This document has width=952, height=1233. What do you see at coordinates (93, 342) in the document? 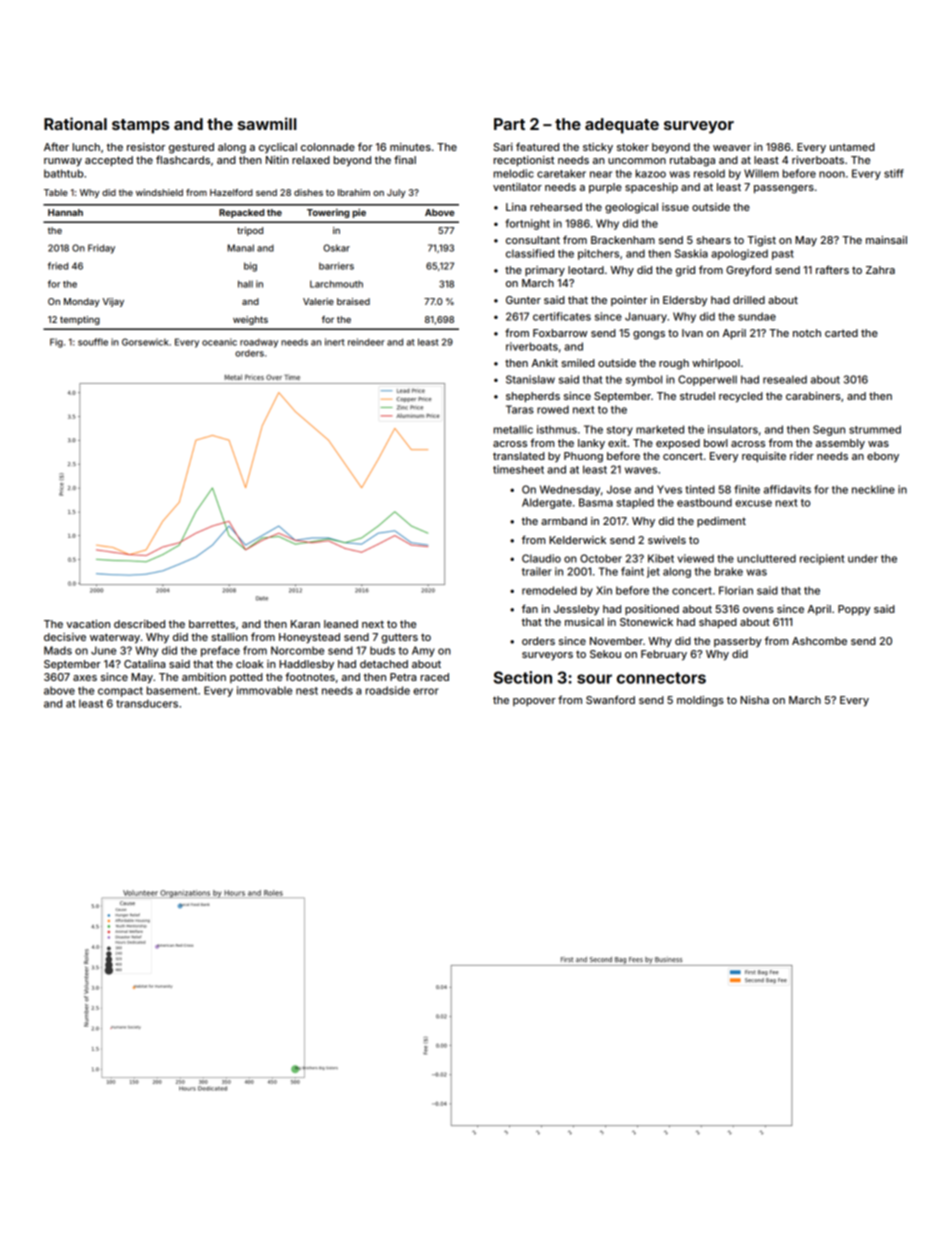
I see `souffle` at bounding box center [93, 342].
